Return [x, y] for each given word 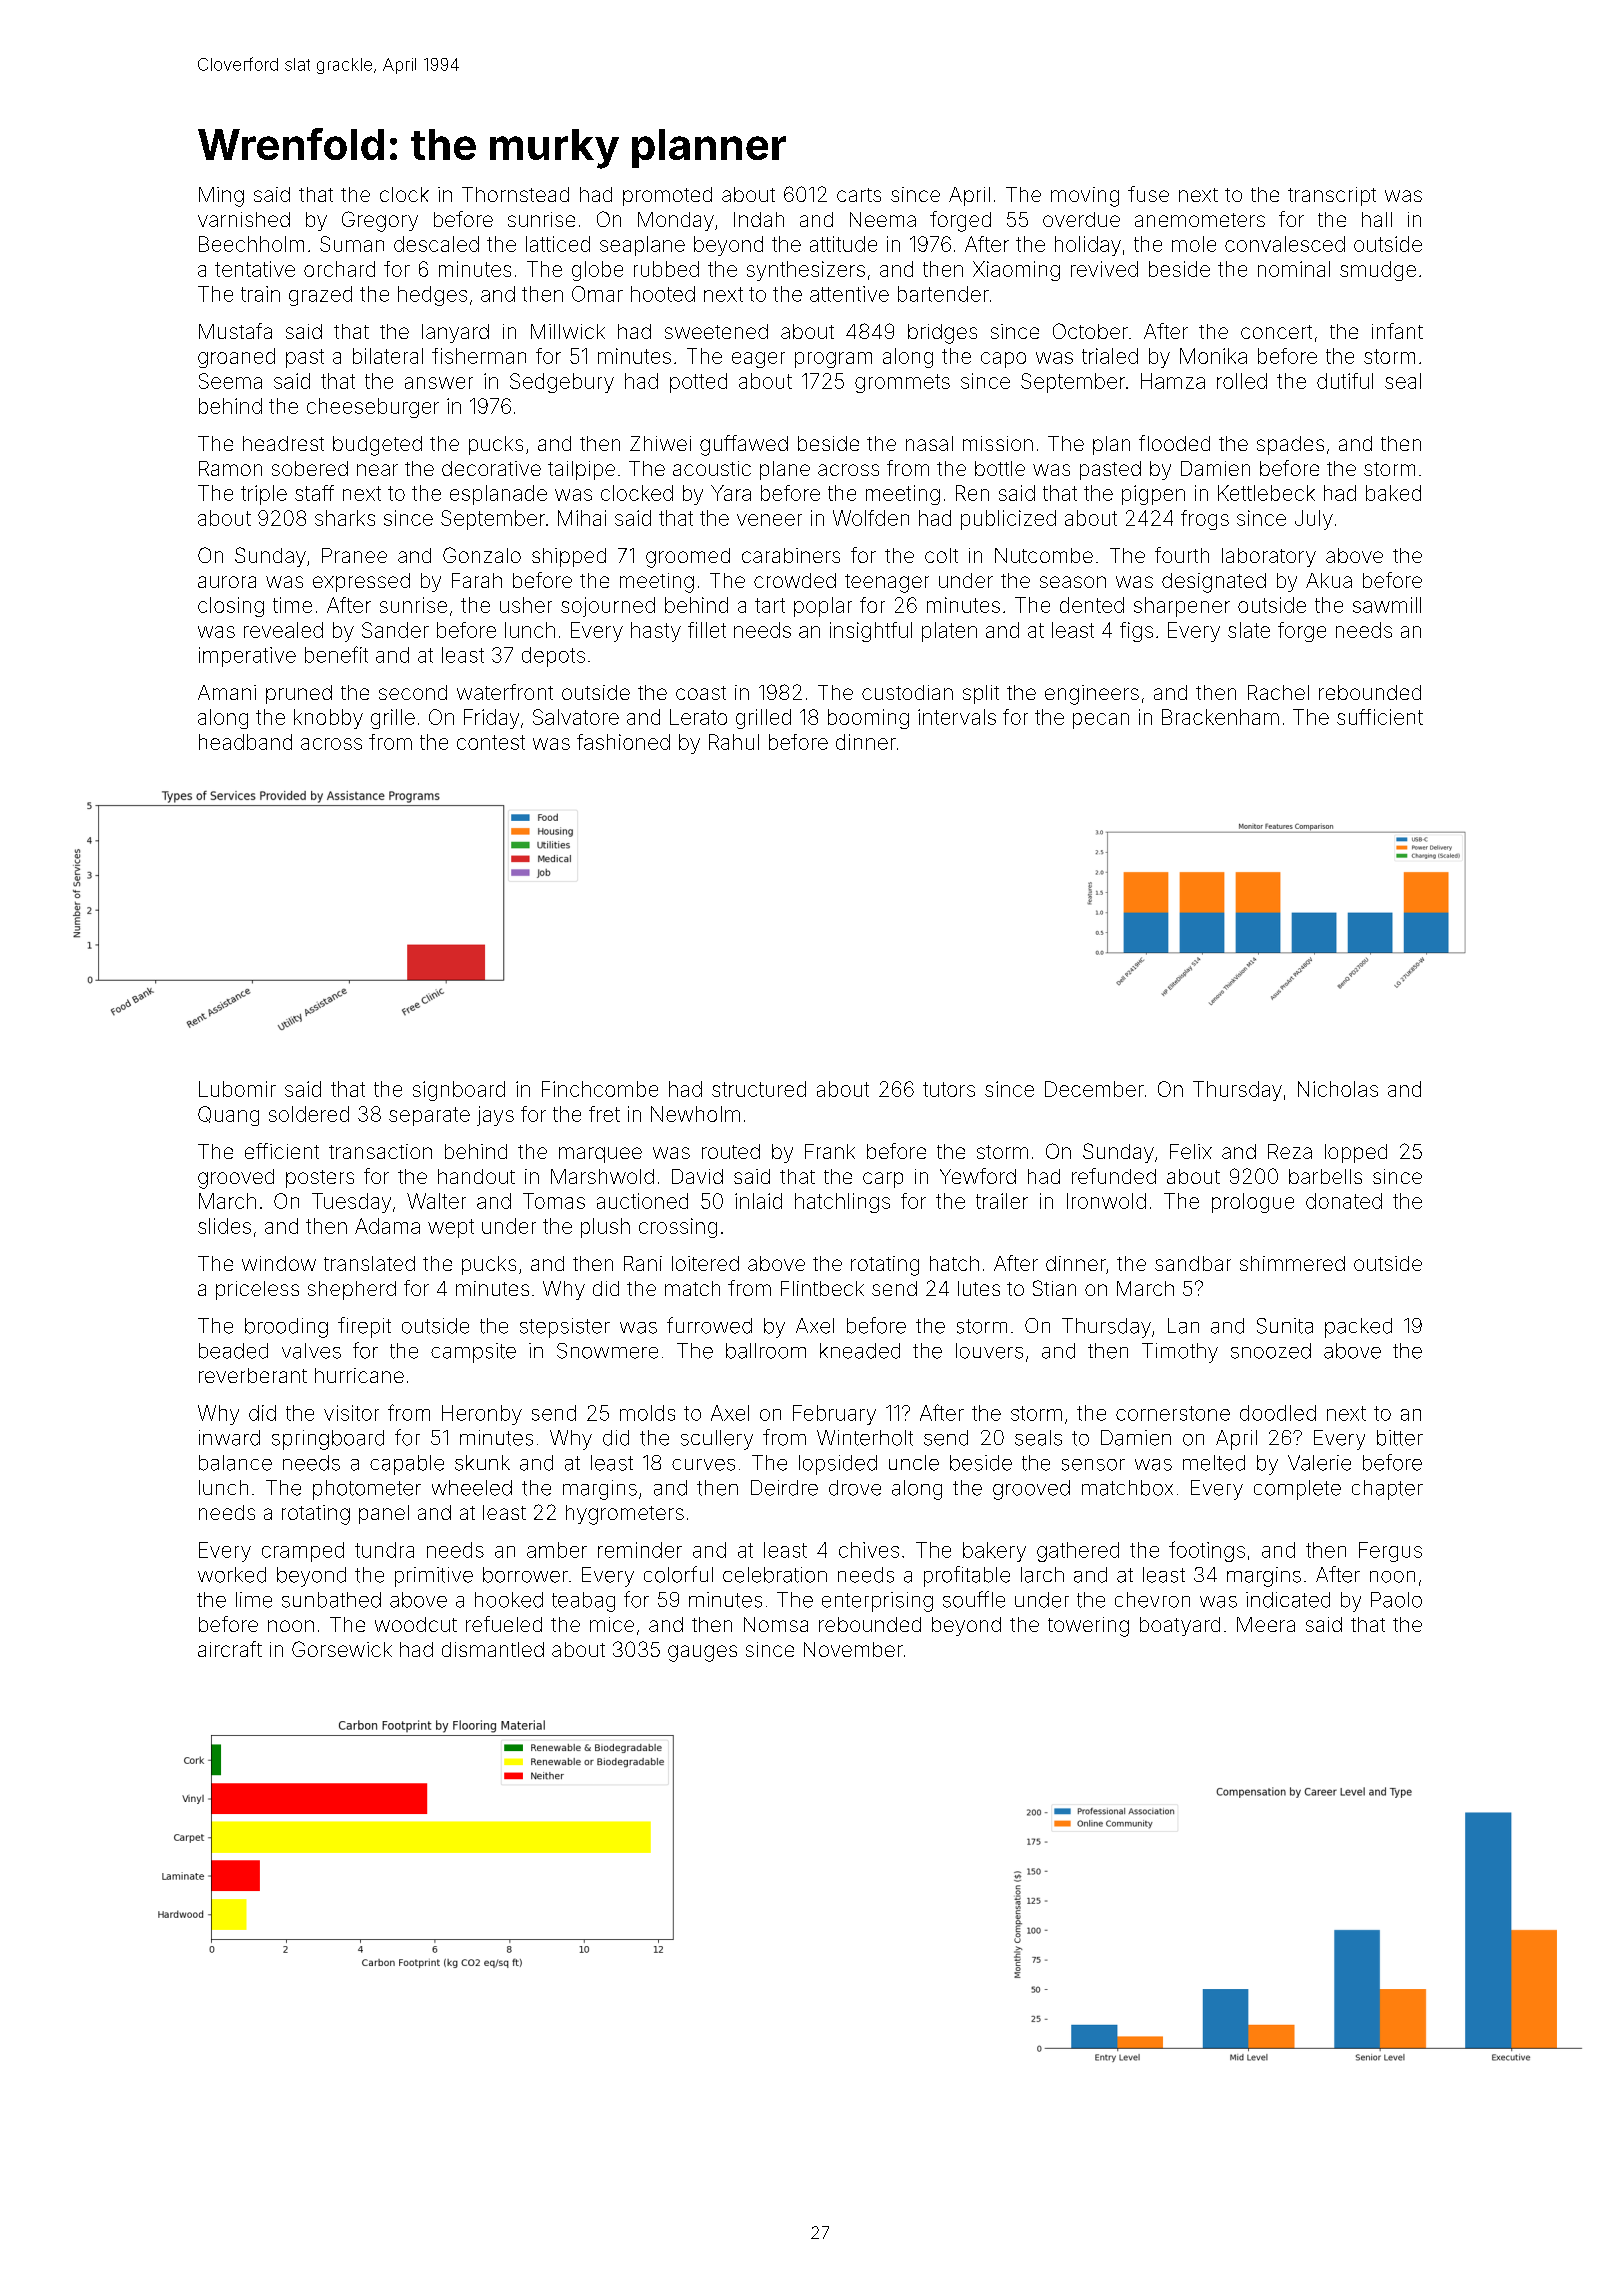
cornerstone [1173, 1413]
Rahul [734, 742]
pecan [1101, 721]
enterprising [877, 1602]
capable [407, 1465]
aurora [227, 582]
